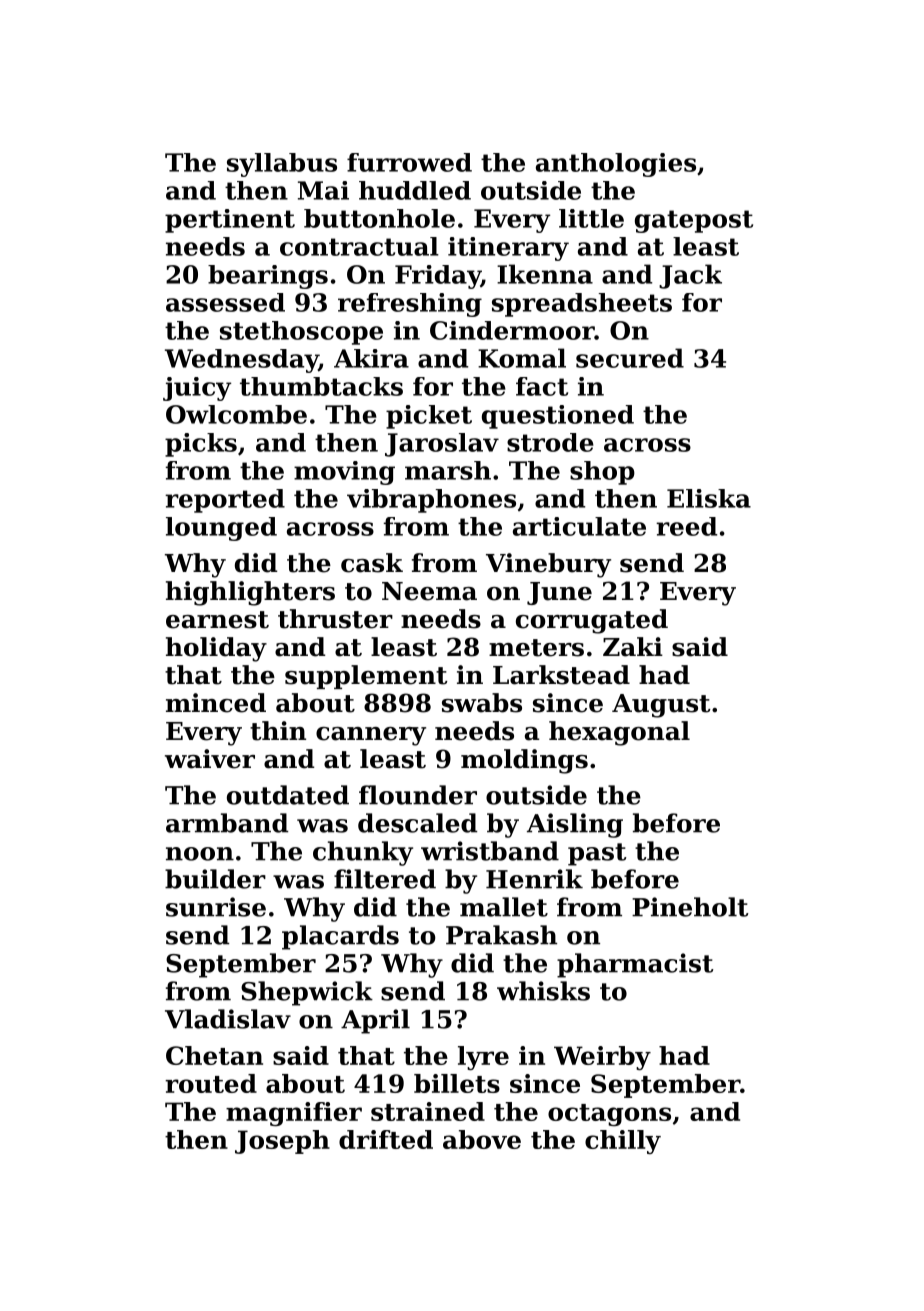  Describe the element at coordinates (690, 276) in the screenshot. I see `Jack` at that location.
